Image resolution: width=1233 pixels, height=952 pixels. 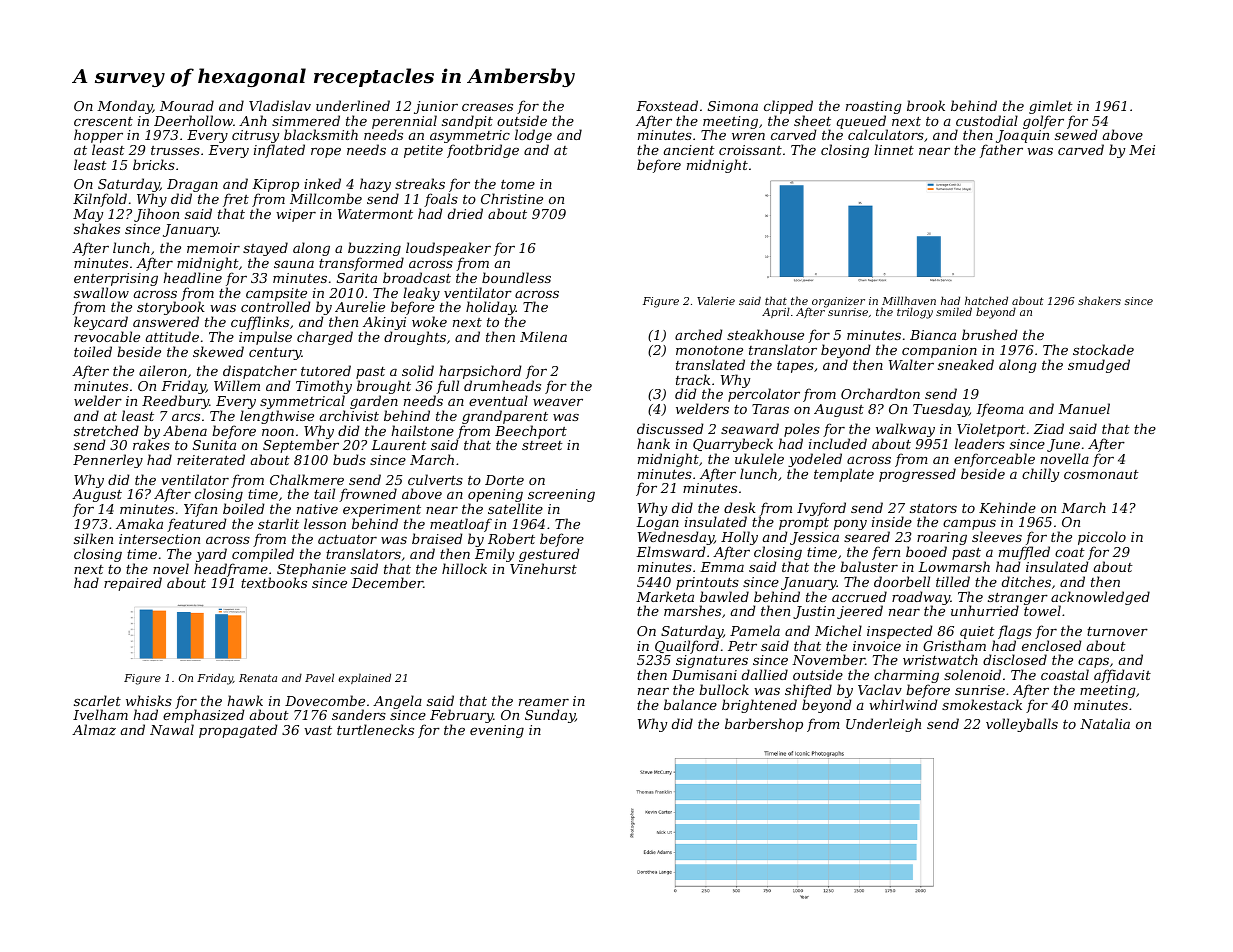 I want to click on Simona, so click(x=733, y=106).
